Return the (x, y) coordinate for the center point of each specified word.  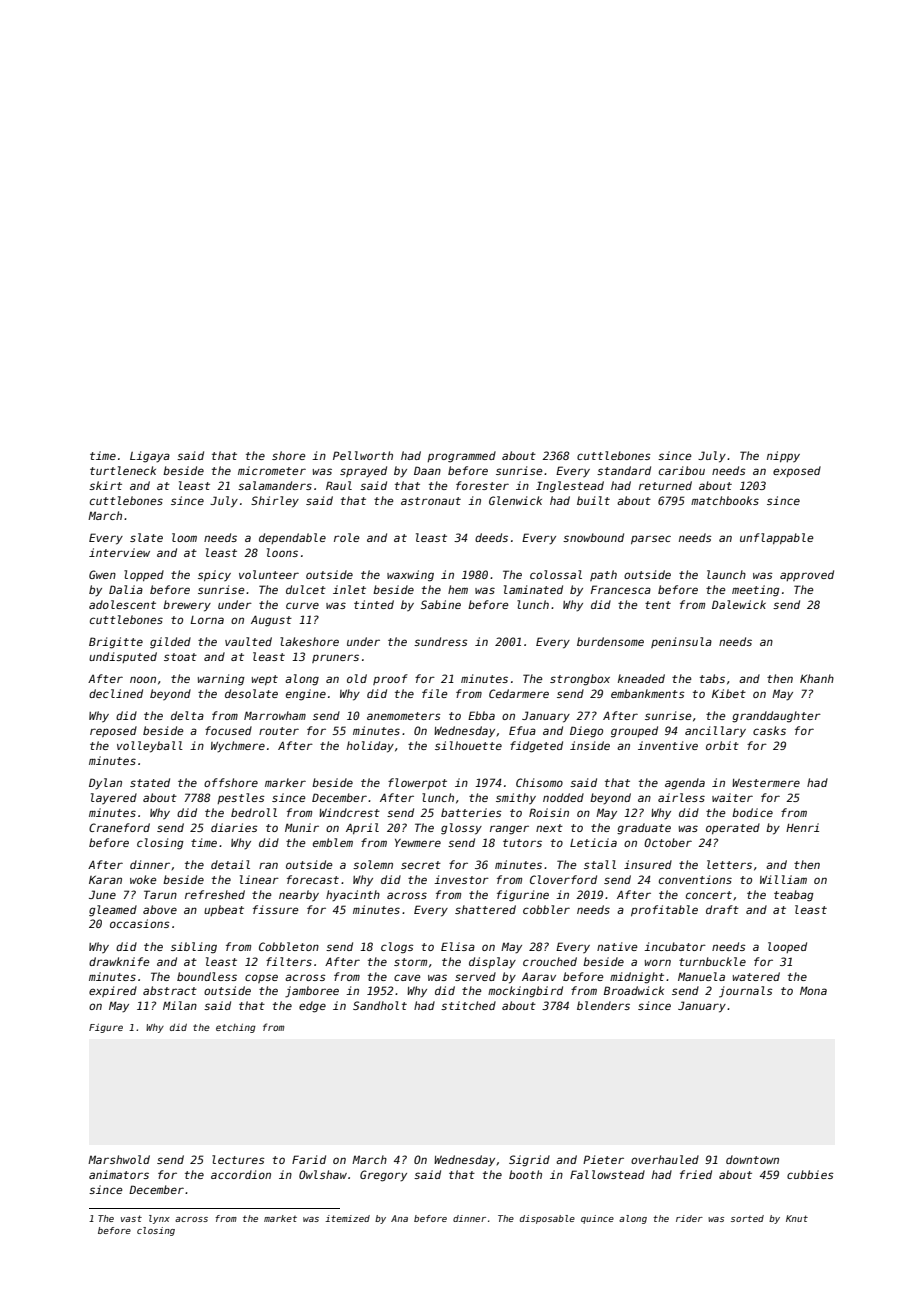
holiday (370, 747)
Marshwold (119, 1159)
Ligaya (150, 457)
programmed (461, 457)
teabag (794, 896)
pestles (241, 798)
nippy (783, 456)
